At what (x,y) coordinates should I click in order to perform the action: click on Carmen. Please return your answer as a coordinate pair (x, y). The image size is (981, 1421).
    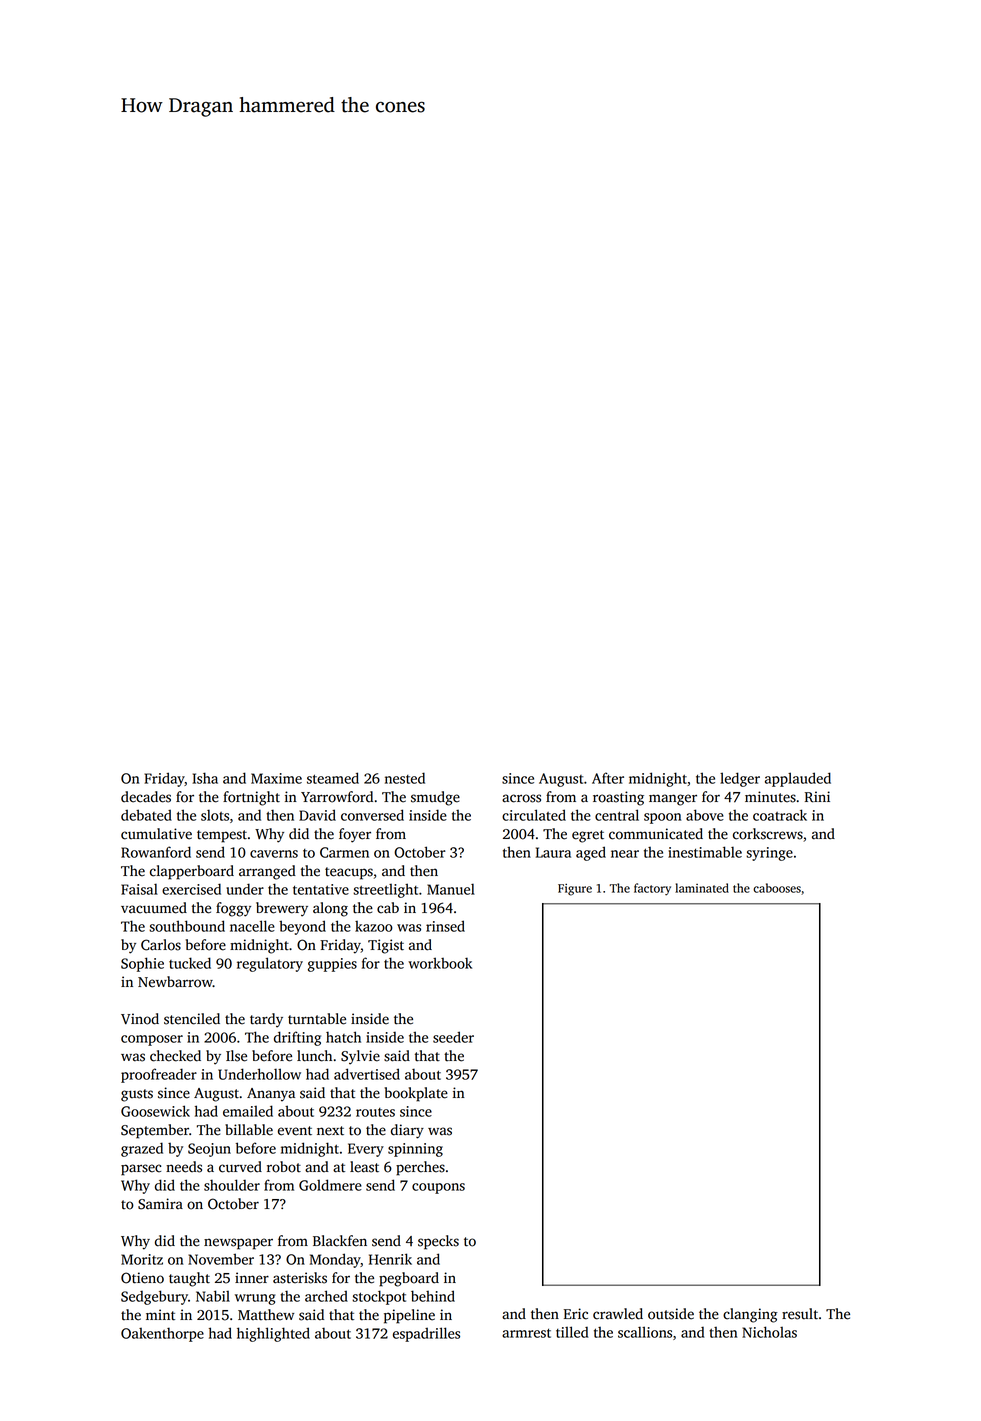
    Looking at the image, I should click on (344, 852).
